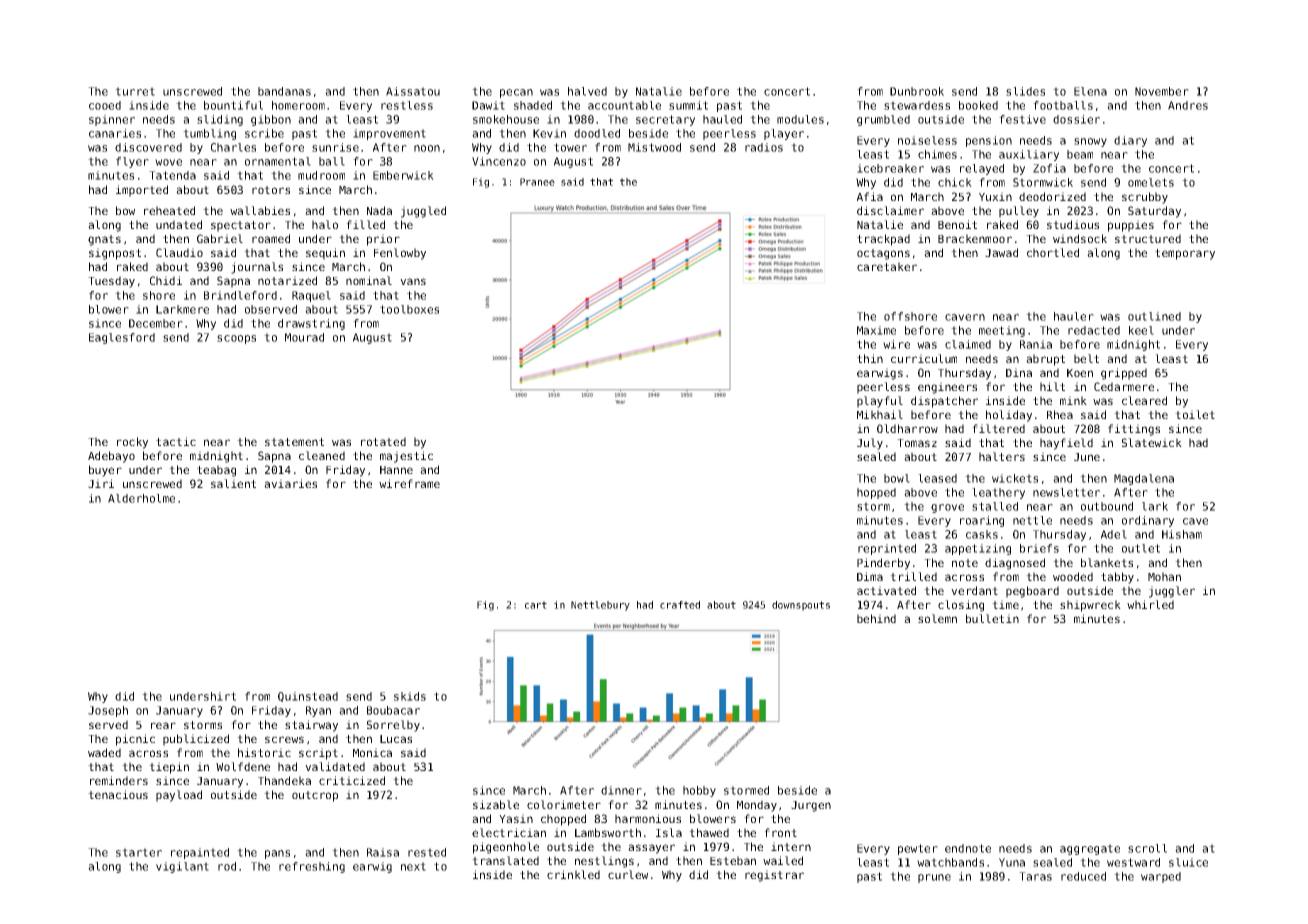  I want to click on criticized, so click(352, 780).
